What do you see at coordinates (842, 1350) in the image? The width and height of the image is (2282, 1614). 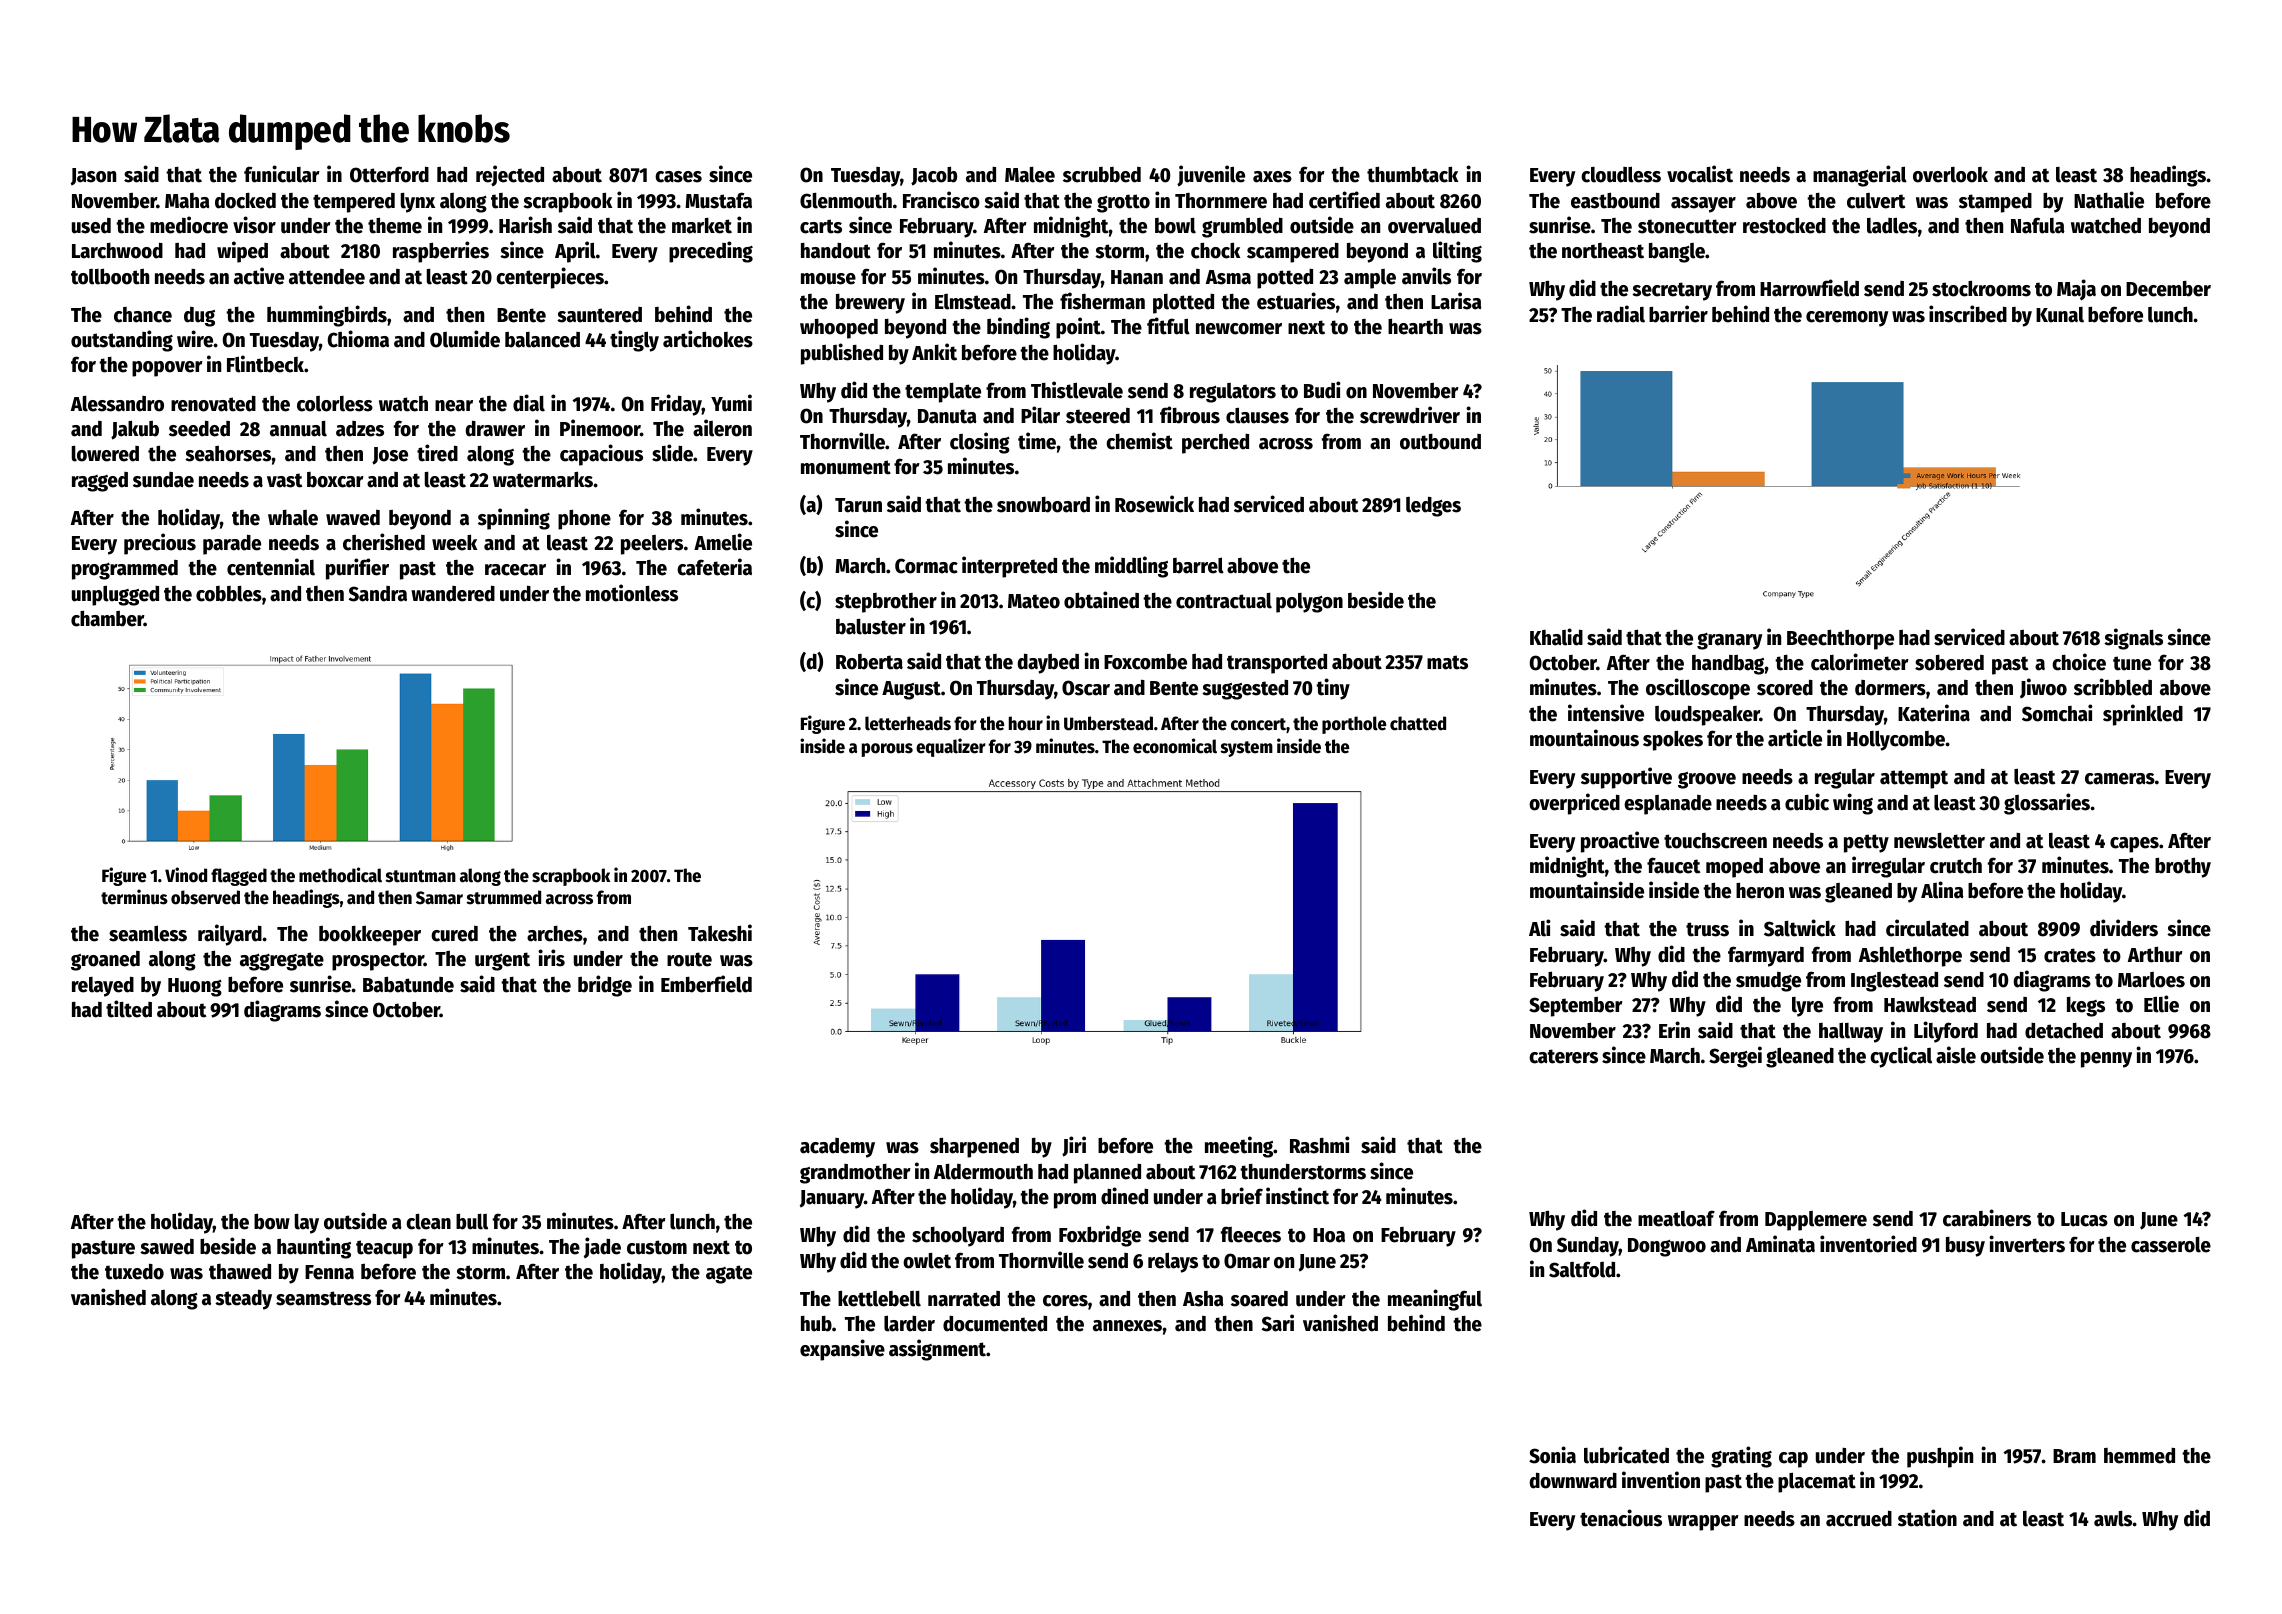 I see `expansive` at bounding box center [842, 1350].
